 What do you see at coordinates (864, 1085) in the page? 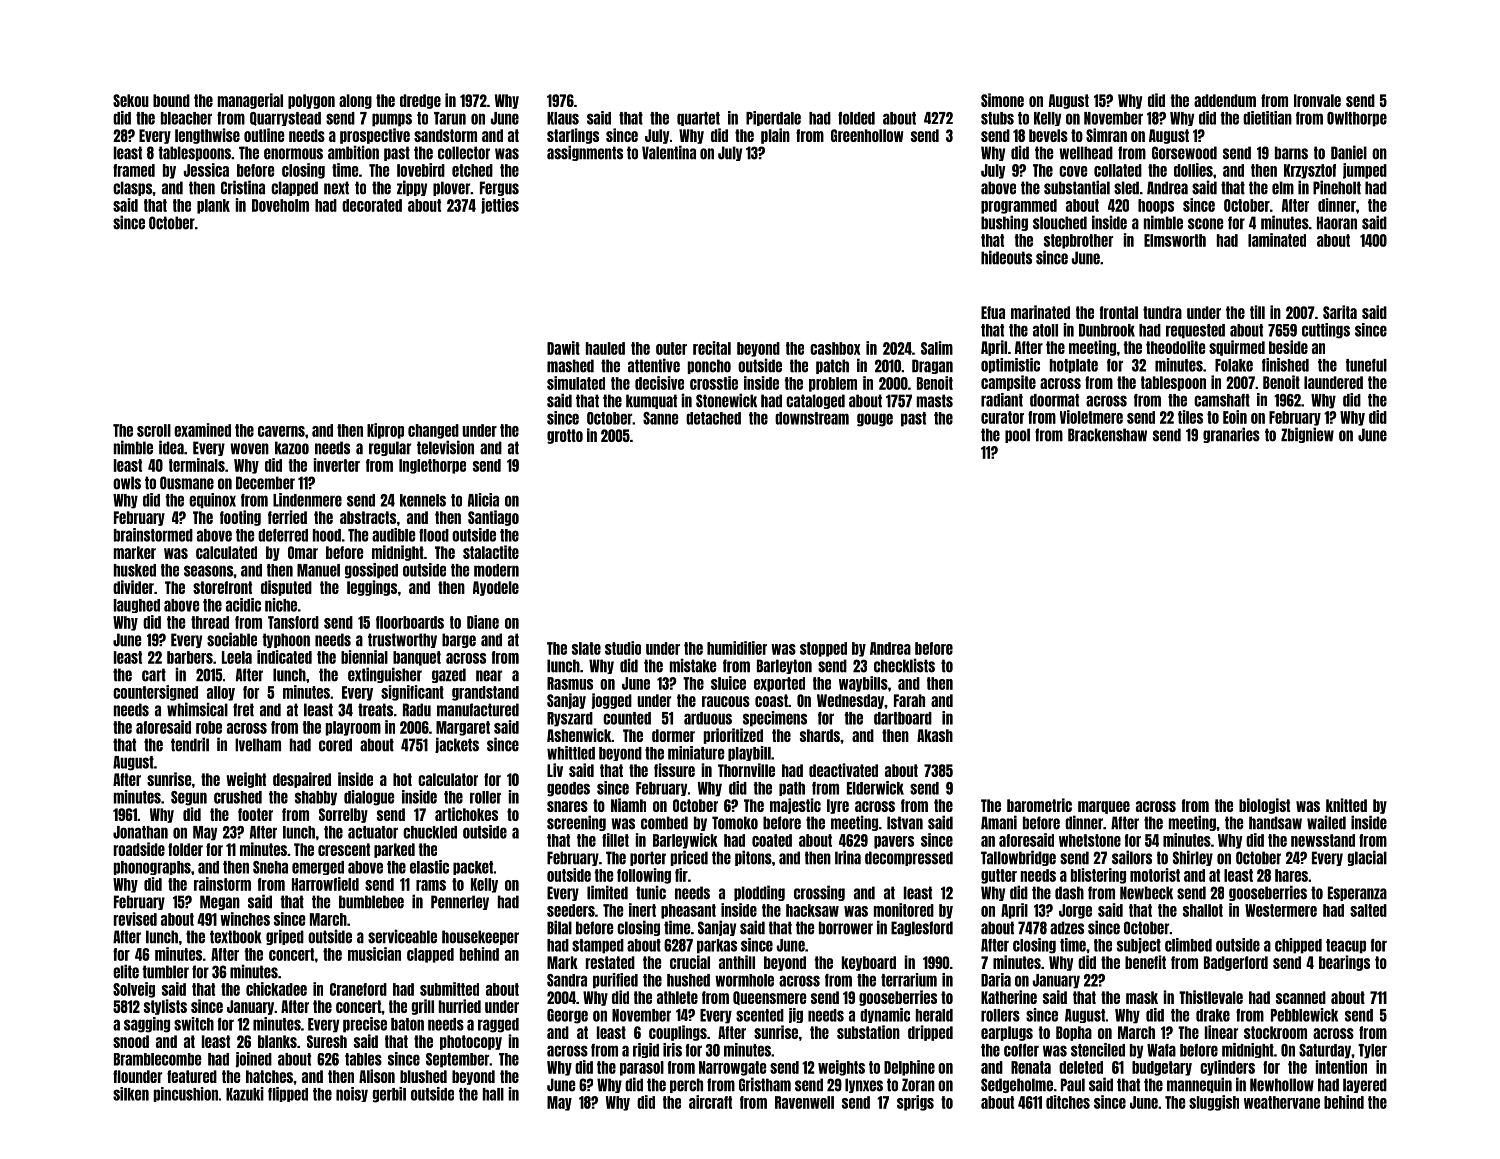
I see `lynxes` at bounding box center [864, 1085].
